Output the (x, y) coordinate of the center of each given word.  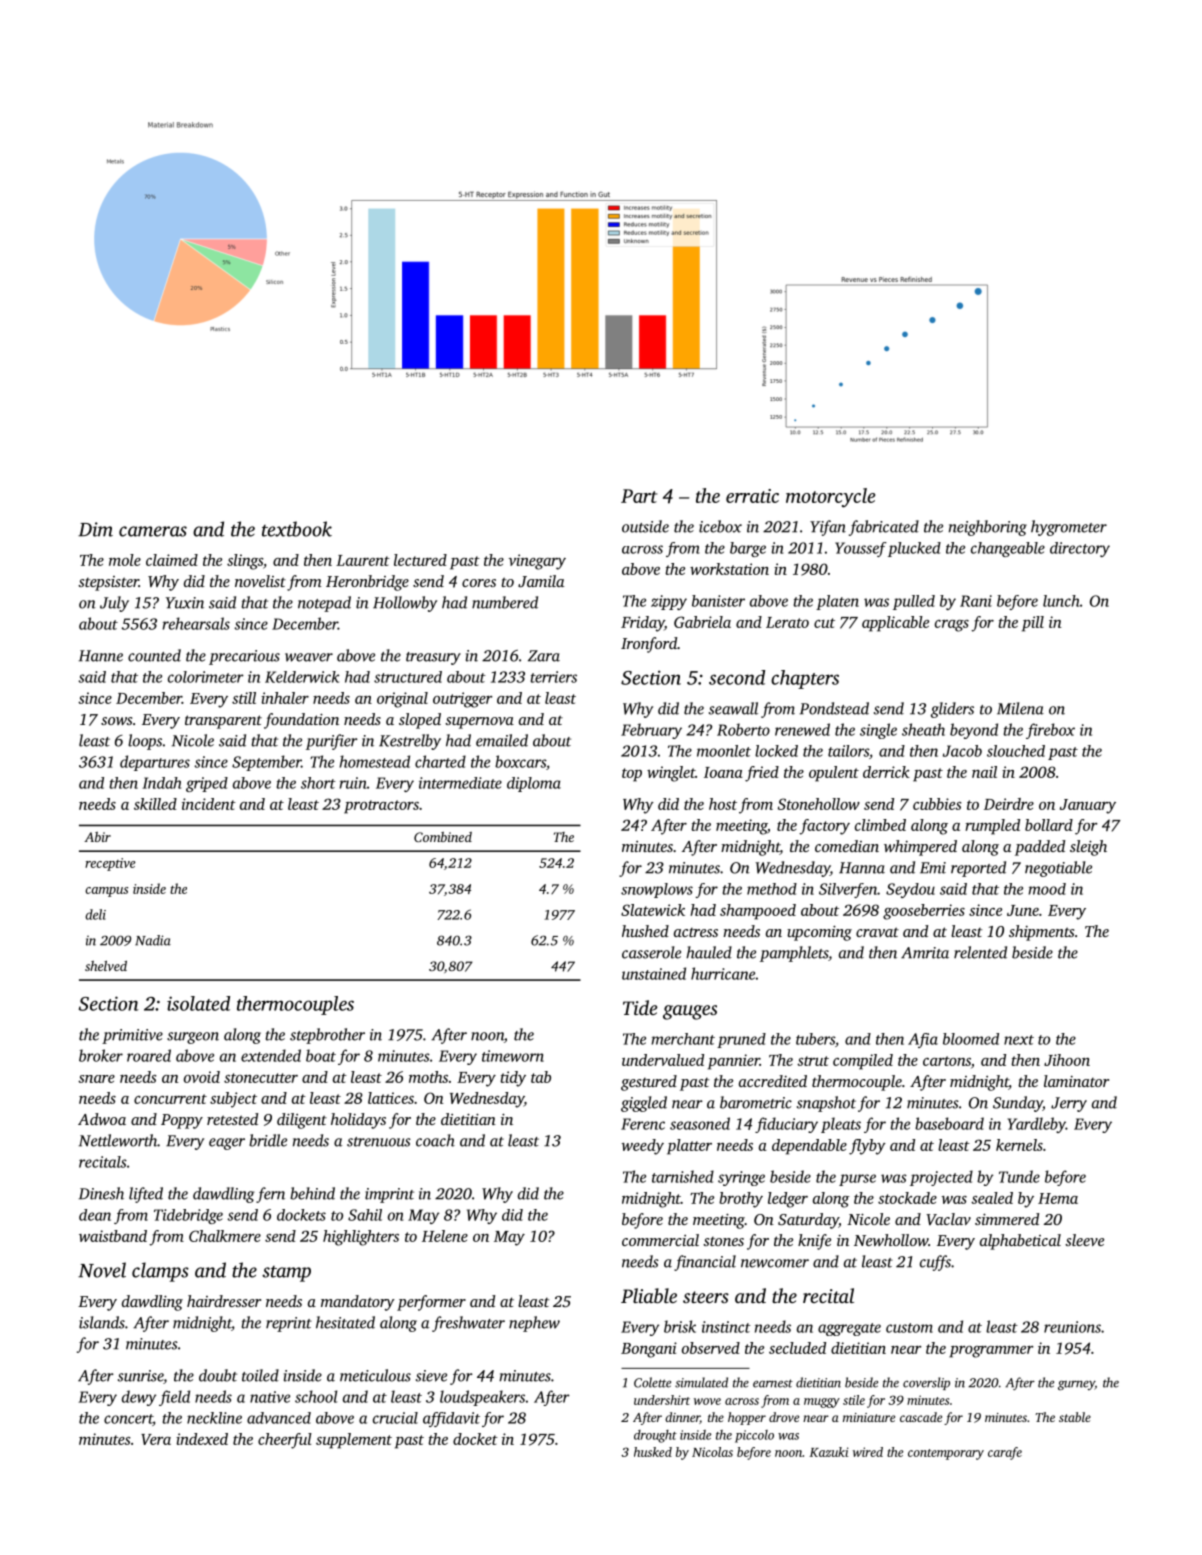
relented (980, 952)
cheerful (285, 1441)
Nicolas (712, 1452)
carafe (1005, 1453)
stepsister (108, 583)
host (723, 804)
